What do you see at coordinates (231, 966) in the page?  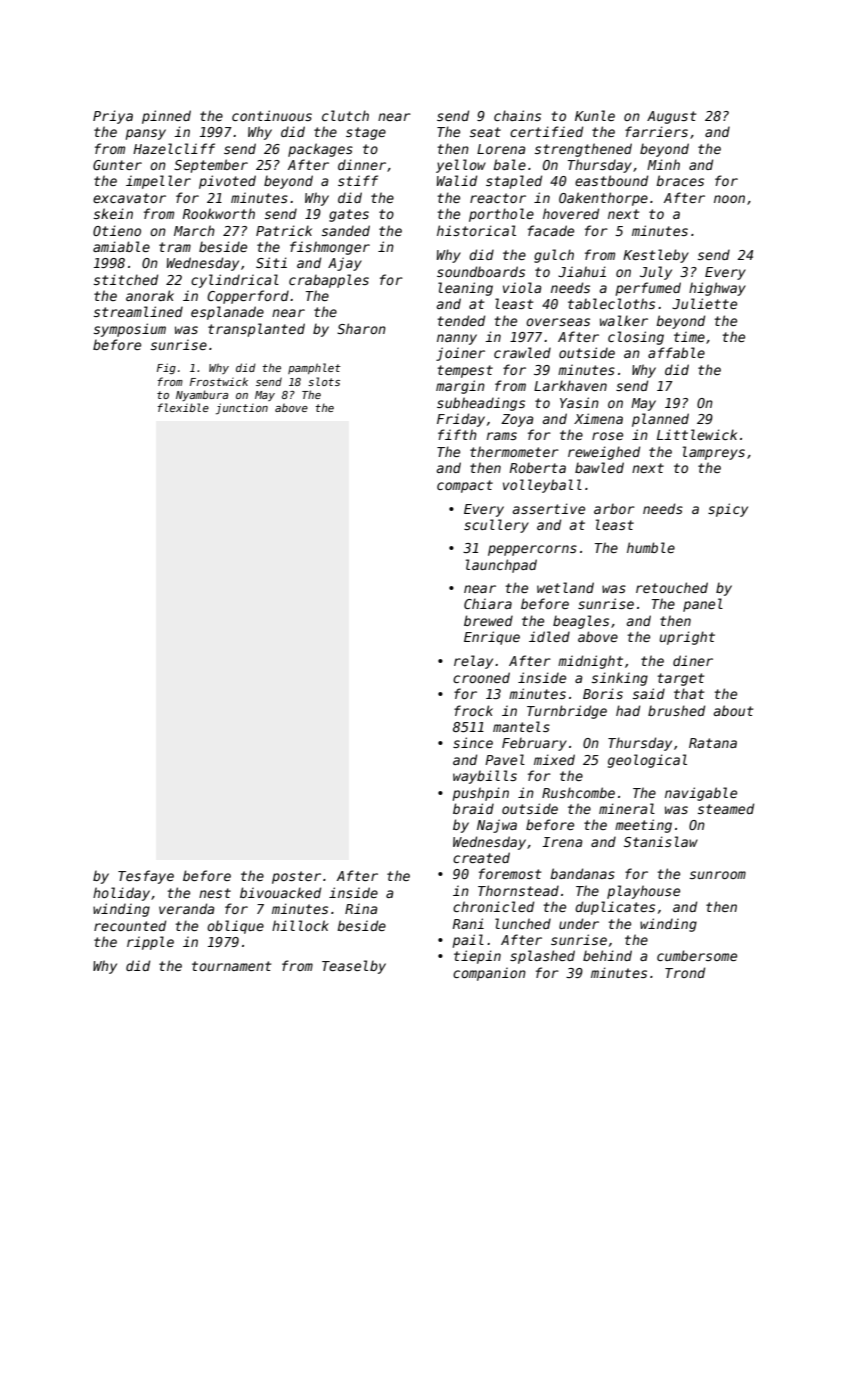 I see `tournament` at bounding box center [231, 966].
